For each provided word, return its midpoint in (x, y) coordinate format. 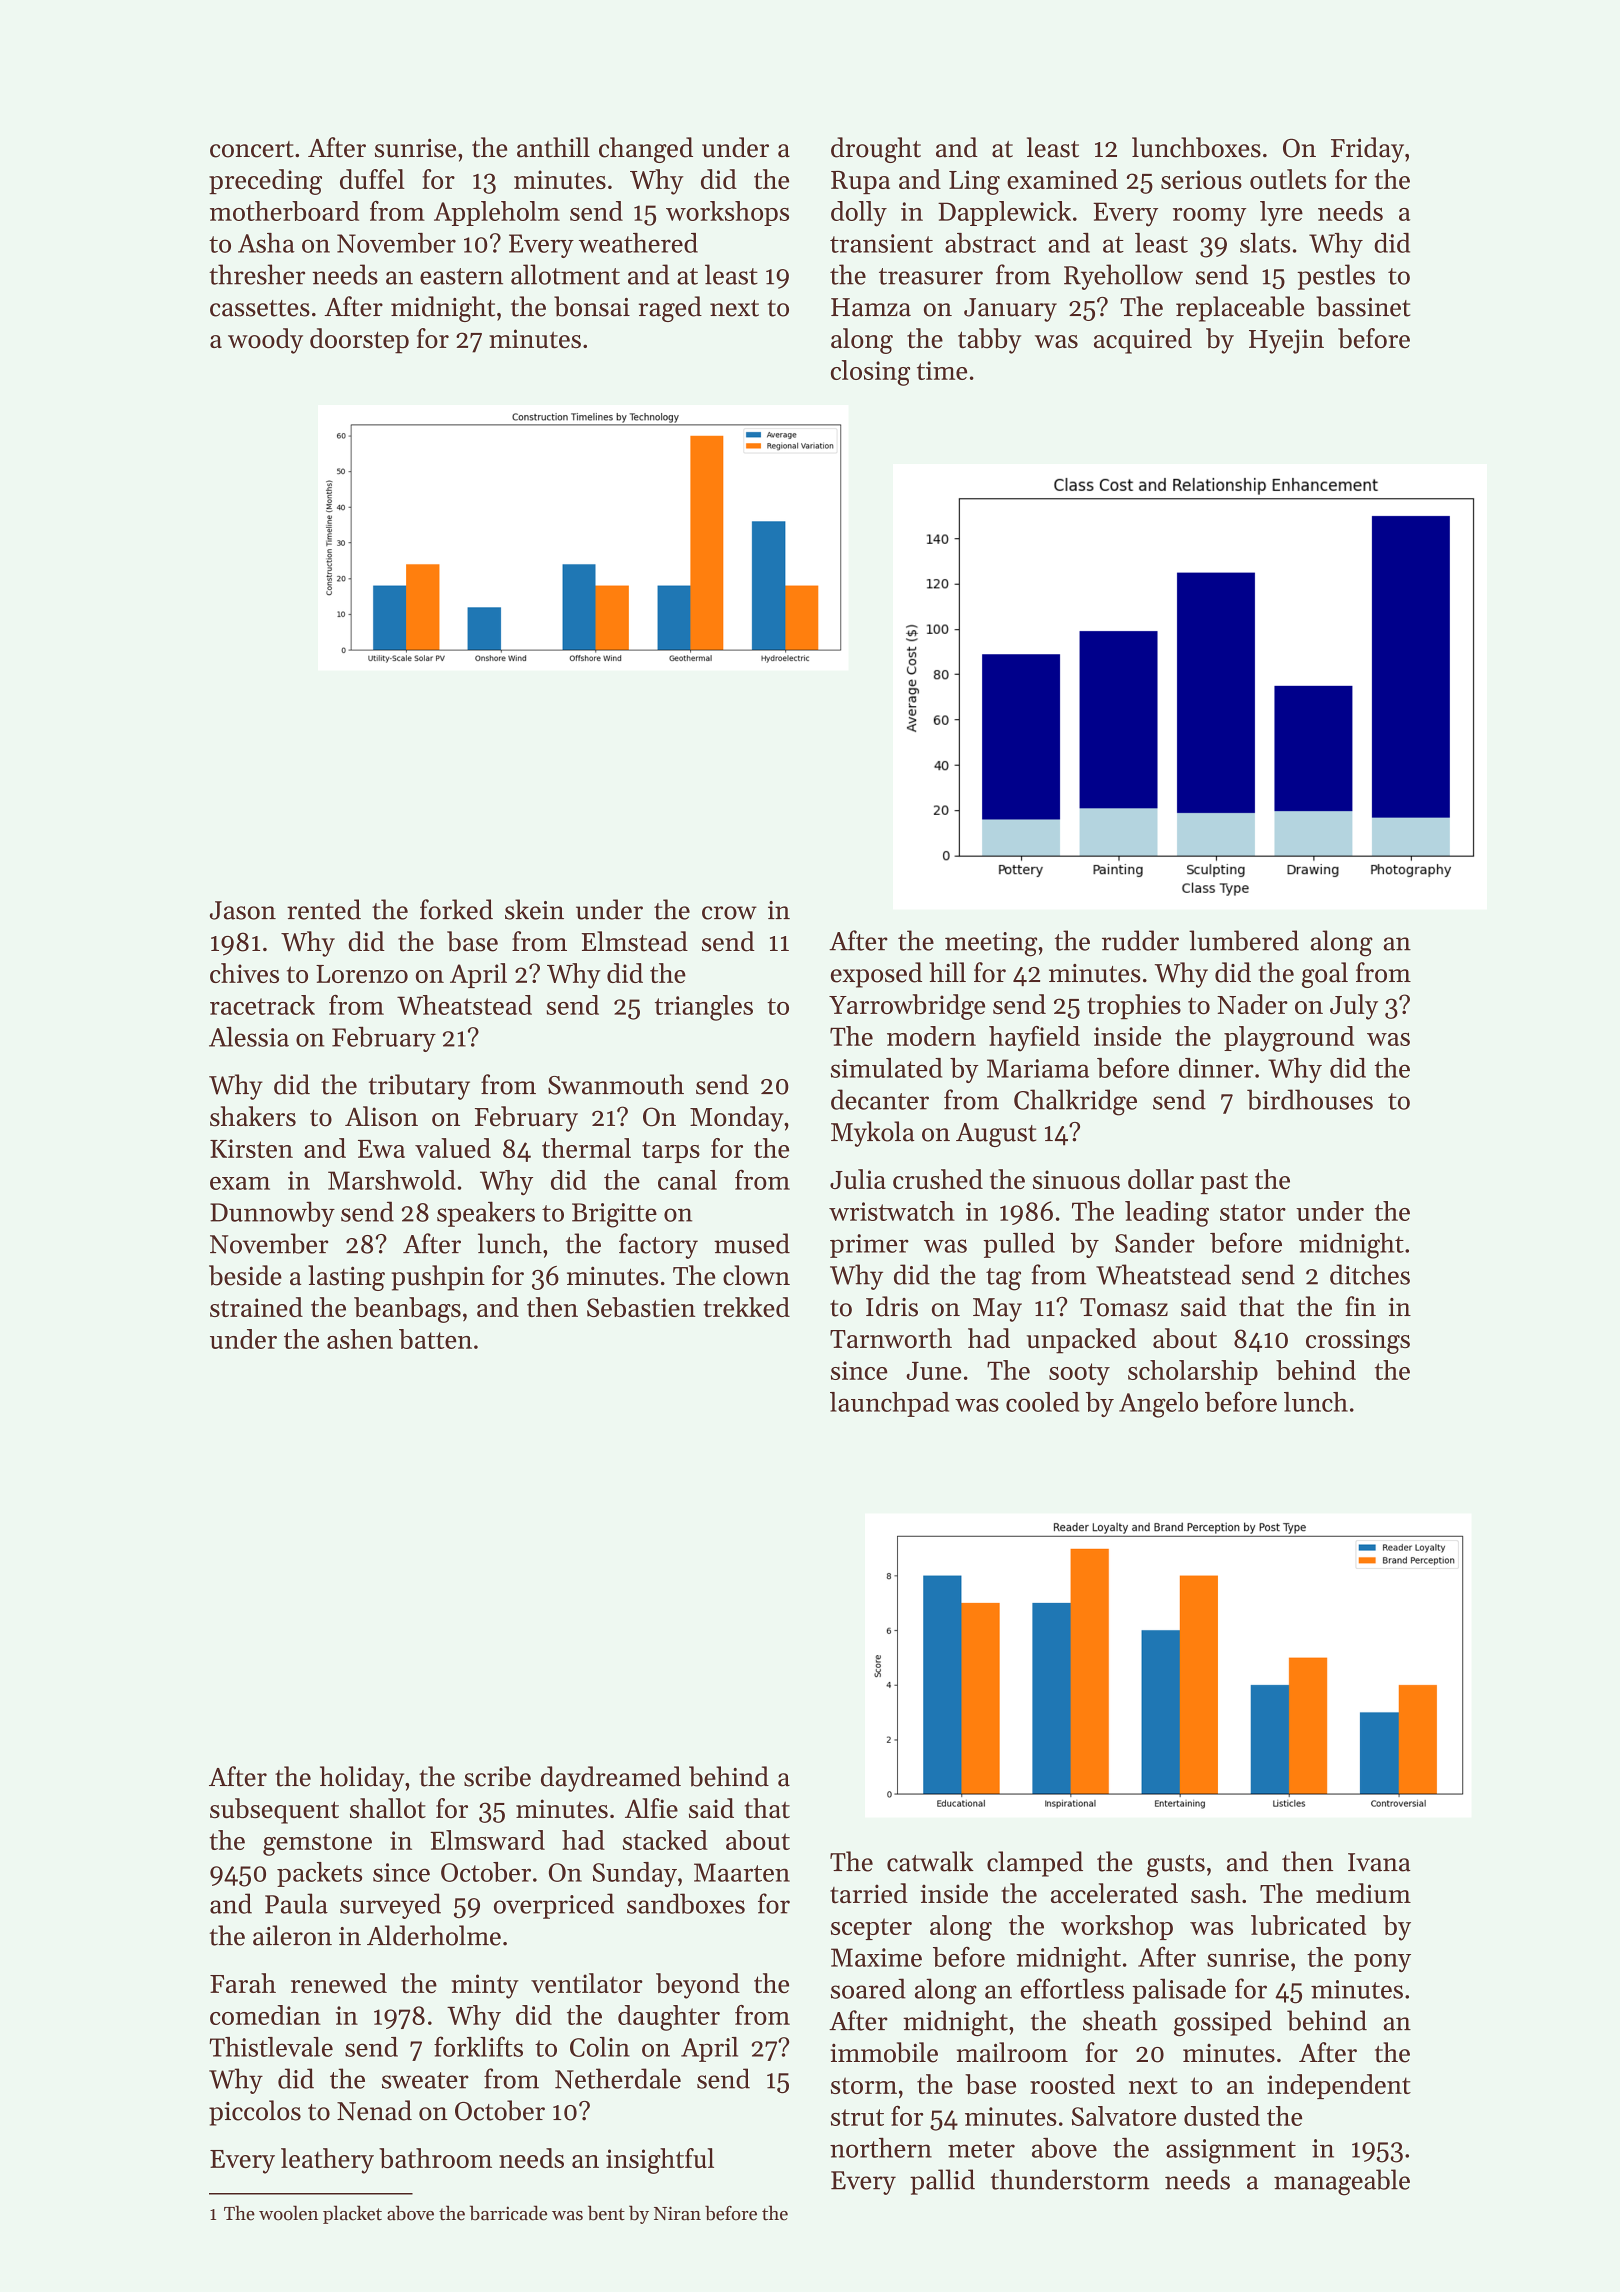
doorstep (359, 341)
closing (870, 373)
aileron (292, 1935)
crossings (1358, 1341)
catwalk (930, 1861)
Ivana (1379, 1862)
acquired (1143, 341)
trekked (746, 1307)
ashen (360, 1339)
